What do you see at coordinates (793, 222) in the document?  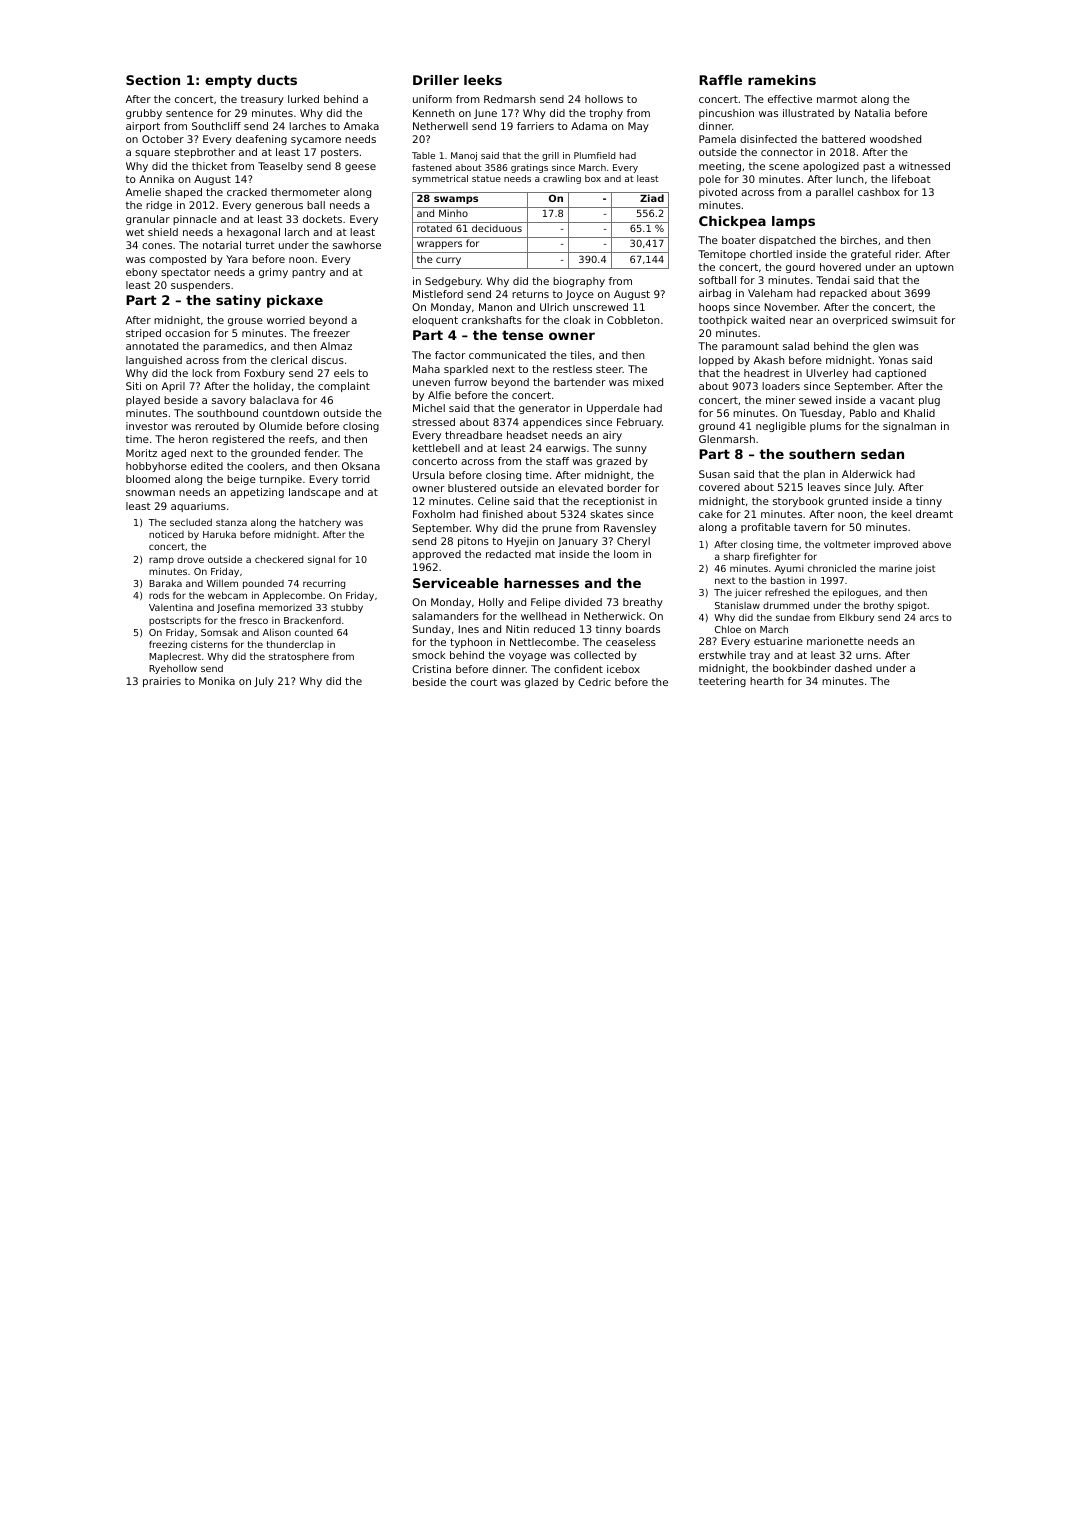 I see `lamps` at bounding box center [793, 222].
